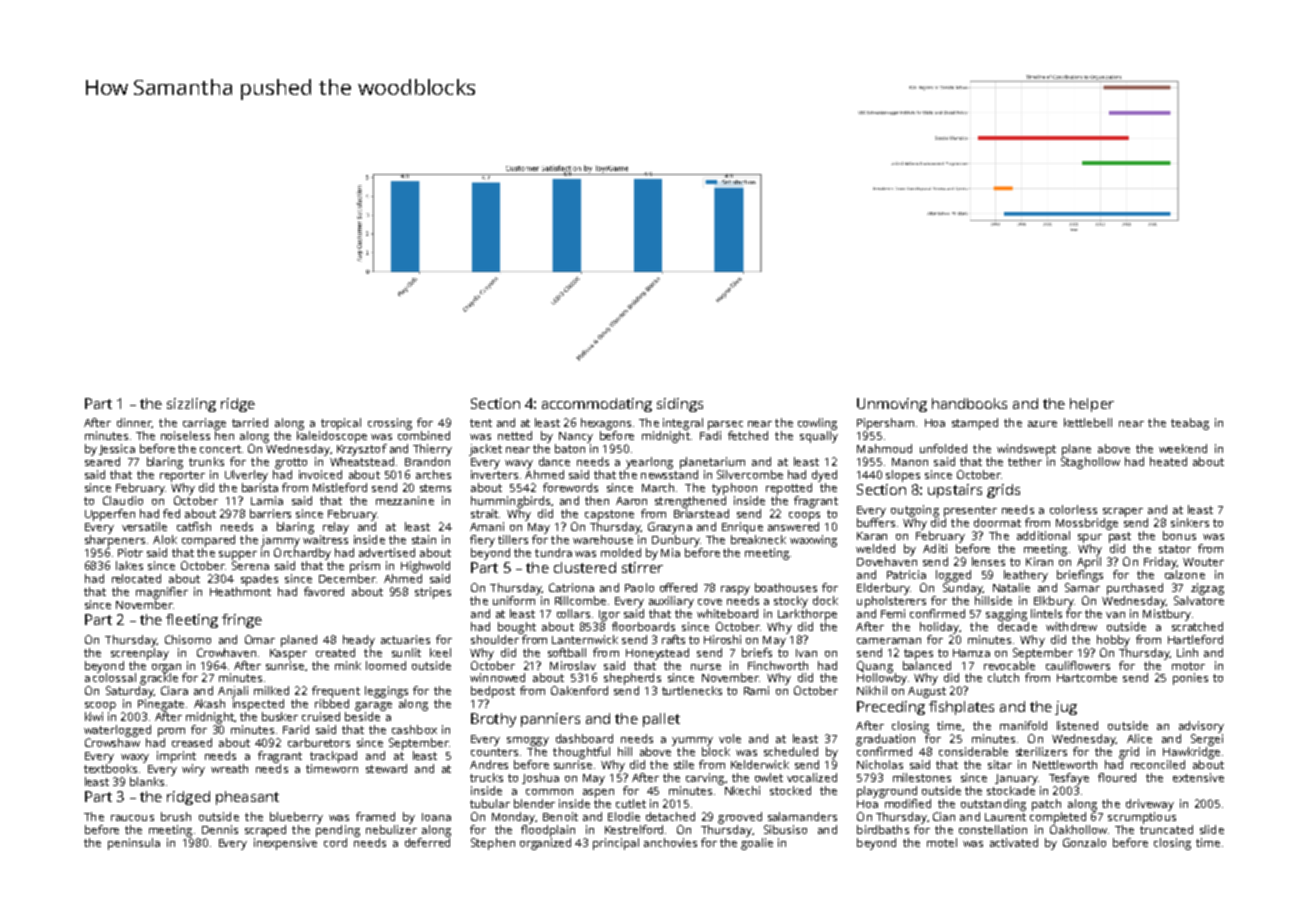 Image resolution: width=1308 pixels, height=924 pixels. I want to click on Linh, so click(1187, 652).
